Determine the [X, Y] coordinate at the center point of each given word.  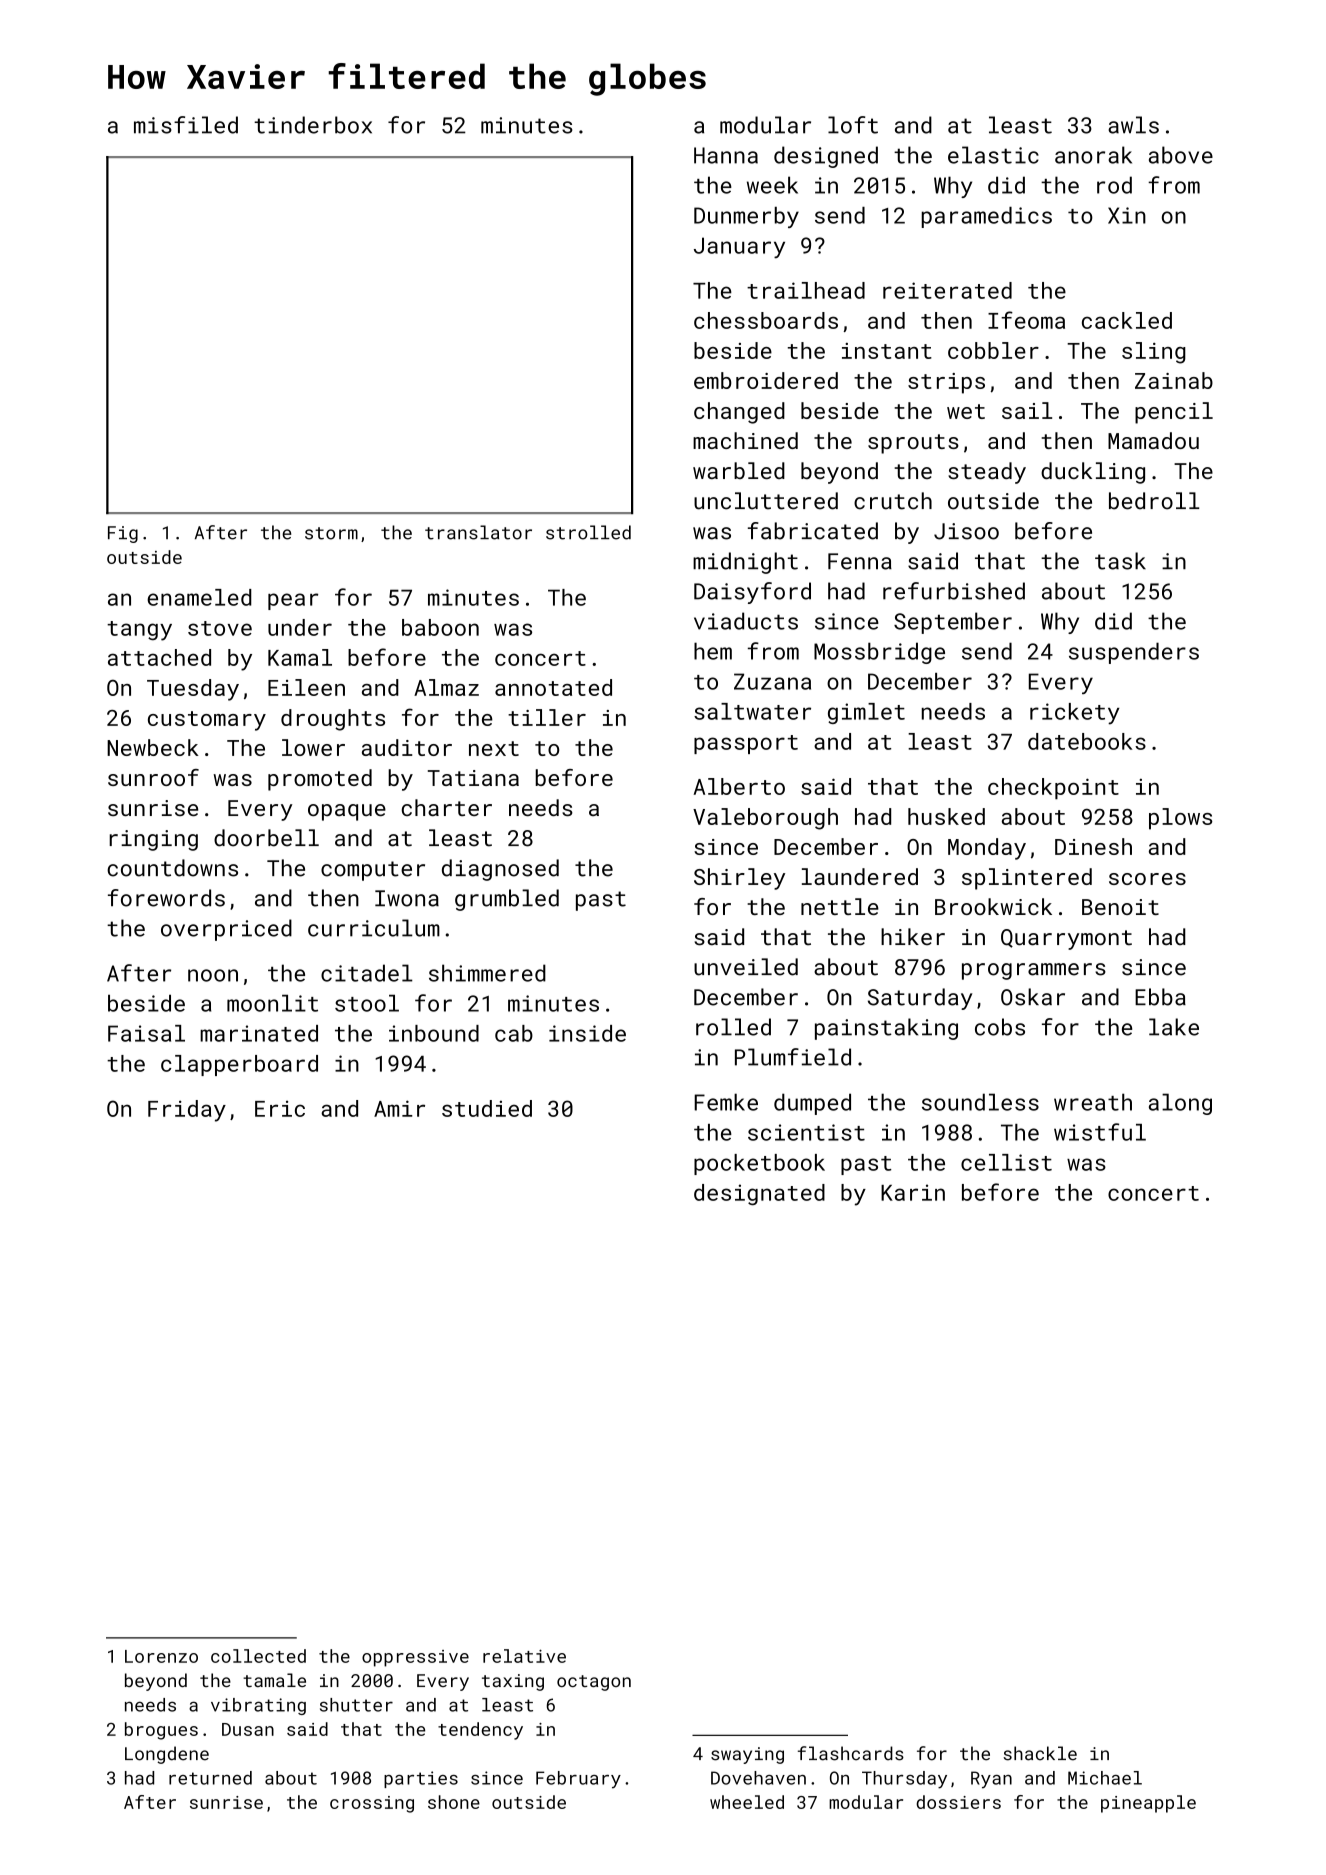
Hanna [726, 155]
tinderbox [313, 125]
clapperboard [239, 1065]
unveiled [746, 967]
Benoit [1120, 907]
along [1180, 1104]
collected [258, 1656]
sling [1154, 353]
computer [373, 871]
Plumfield [793, 1057]
